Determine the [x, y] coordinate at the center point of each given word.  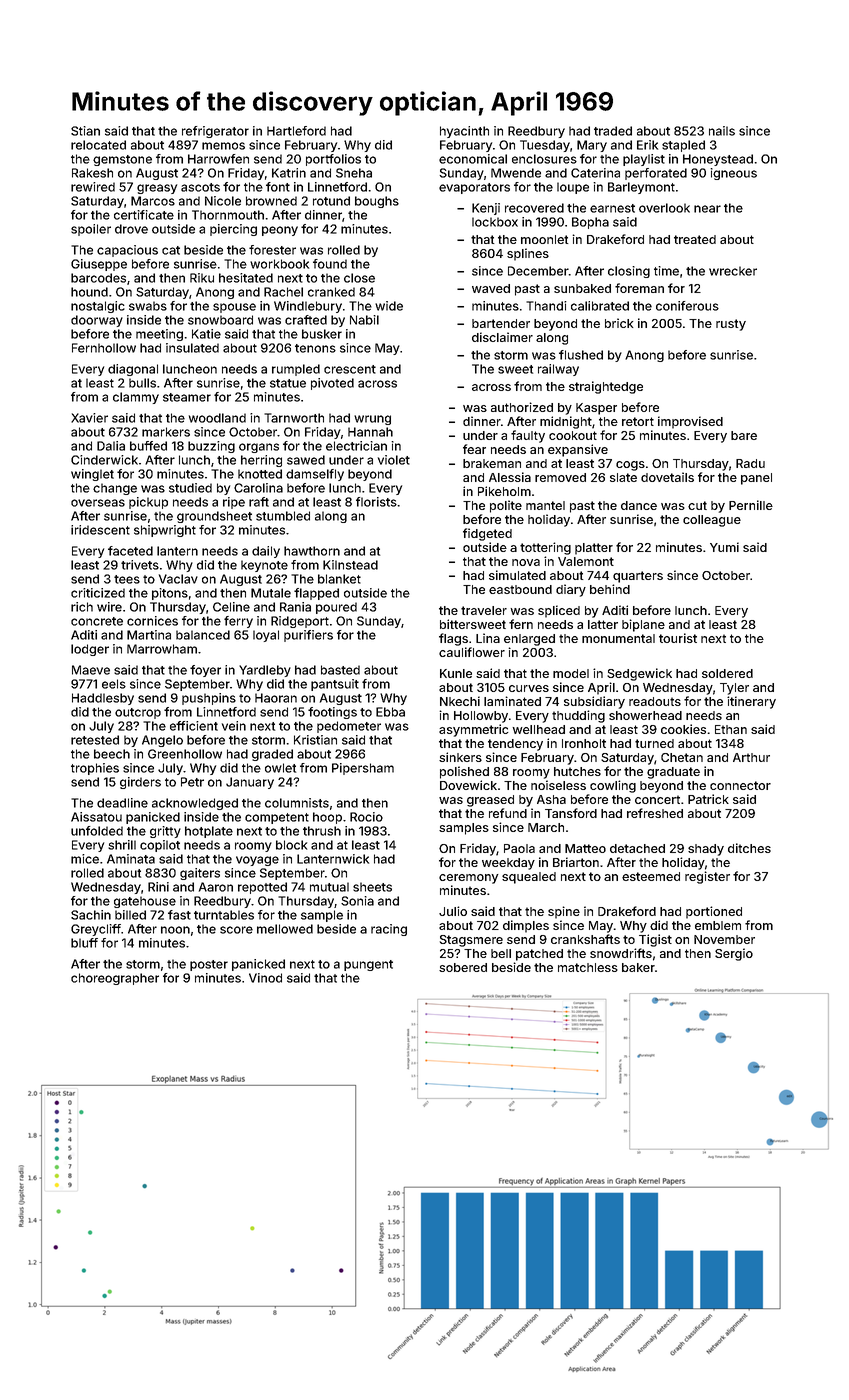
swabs [148, 306]
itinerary [751, 702]
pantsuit [335, 685]
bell [501, 953]
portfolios [333, 160]
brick [619, 323]
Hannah [370, 432]
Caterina [595, 173]
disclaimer [502, 337]
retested [95, 740]
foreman [639, 288]
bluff [84, 943]
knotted [260, 474]
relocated [98, 145]
